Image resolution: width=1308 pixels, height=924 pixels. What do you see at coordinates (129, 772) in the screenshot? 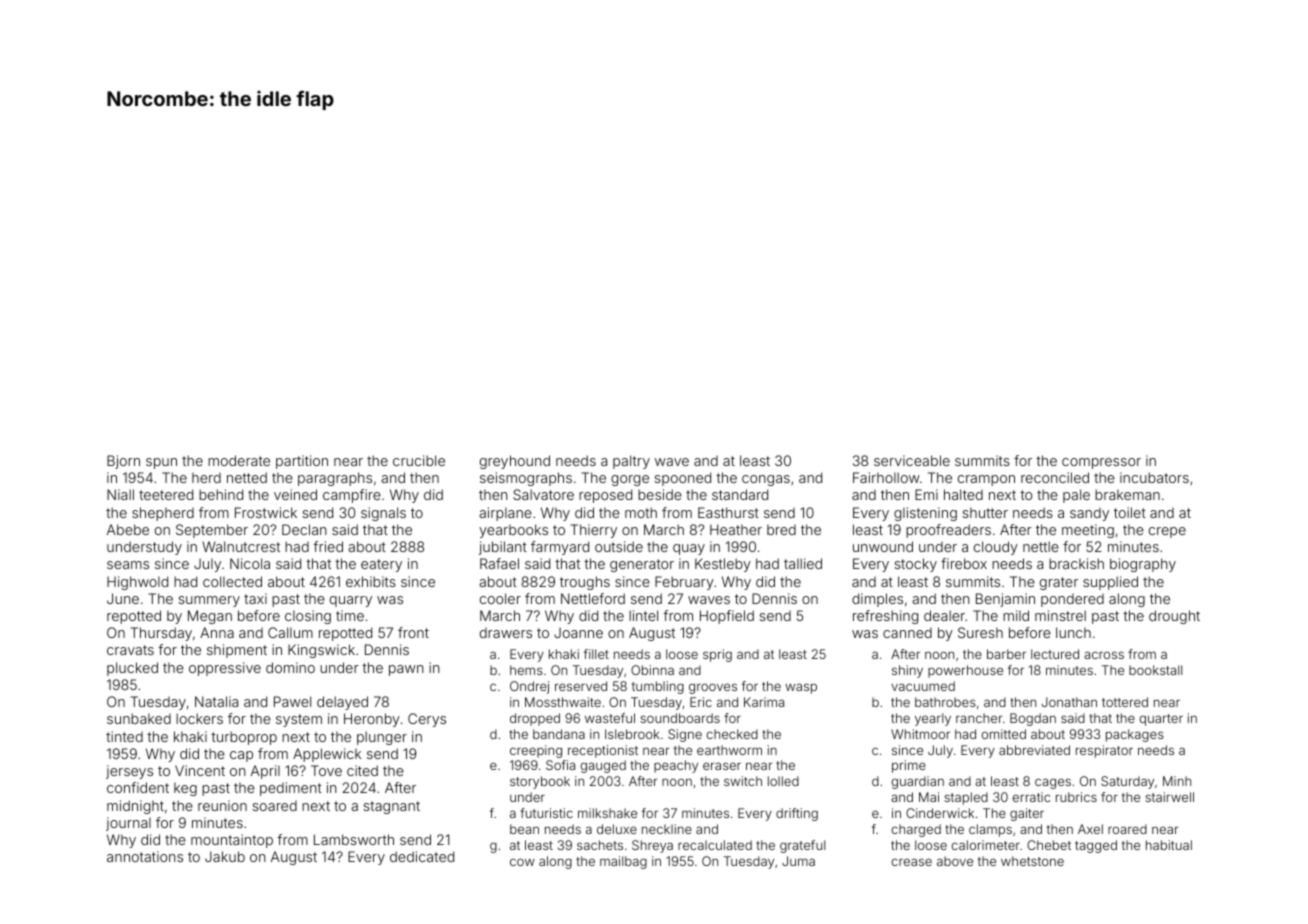
I see `jerseys` at bounding box center [129, 772].
